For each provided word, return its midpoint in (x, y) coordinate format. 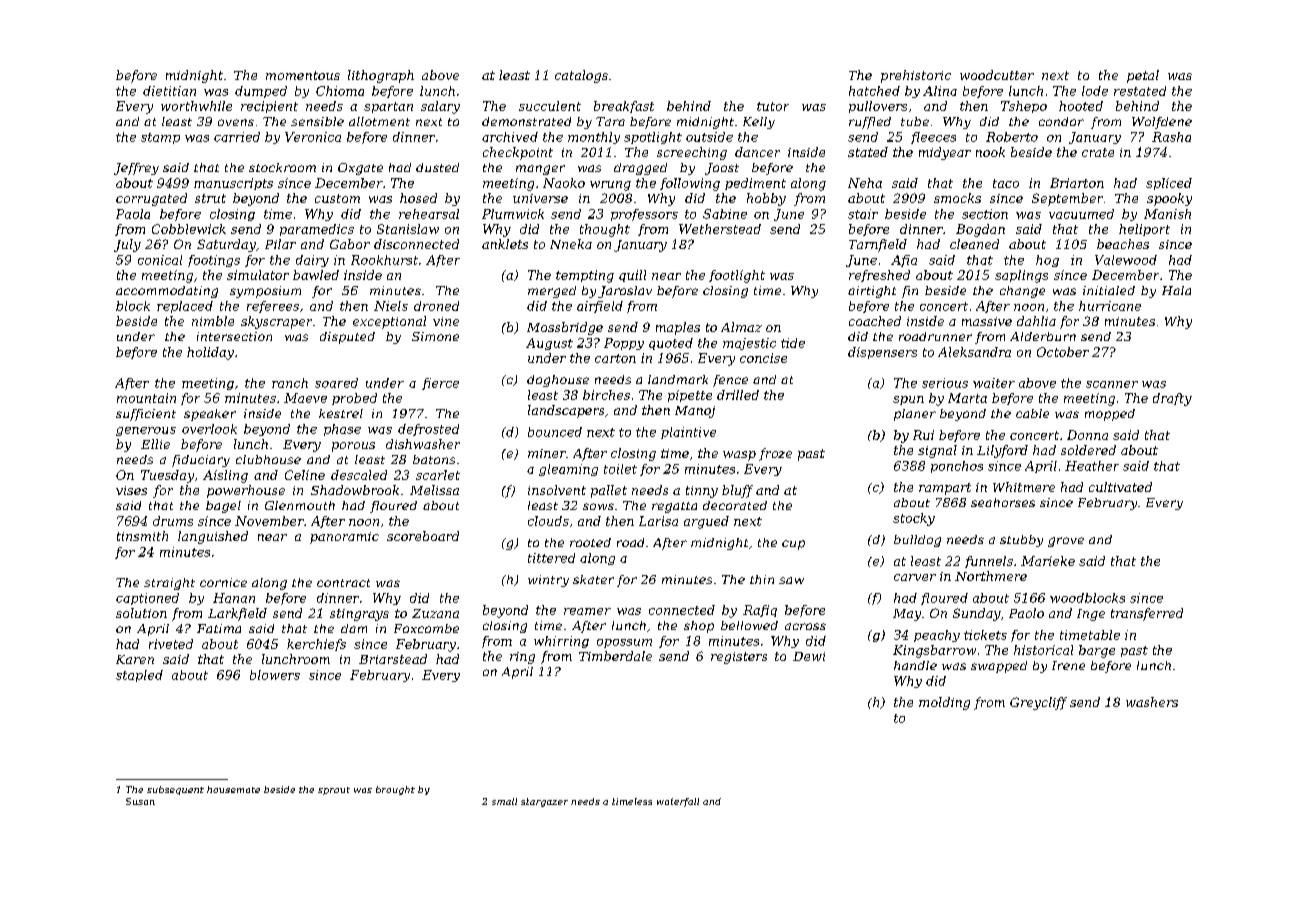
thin (762, 579)
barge (1097, 651)
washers (1152, 702)
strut (210, 198)
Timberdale (615, 656)
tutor (773, 106)
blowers (275, 675)
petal (1143, 76)
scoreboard (423, 536)
